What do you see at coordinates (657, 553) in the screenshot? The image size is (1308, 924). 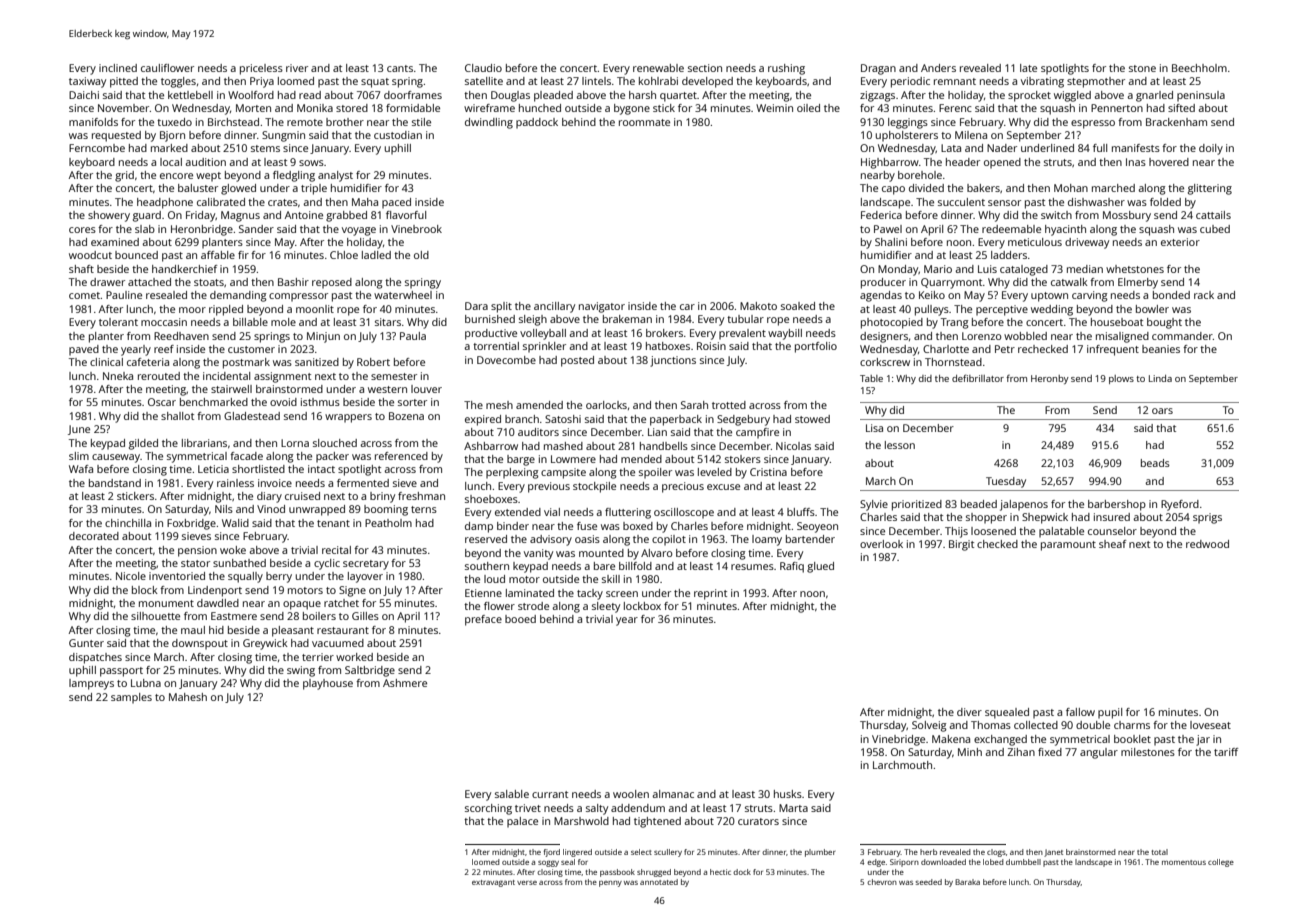 I see `Alvaro` at bounding box center [657, 553].
